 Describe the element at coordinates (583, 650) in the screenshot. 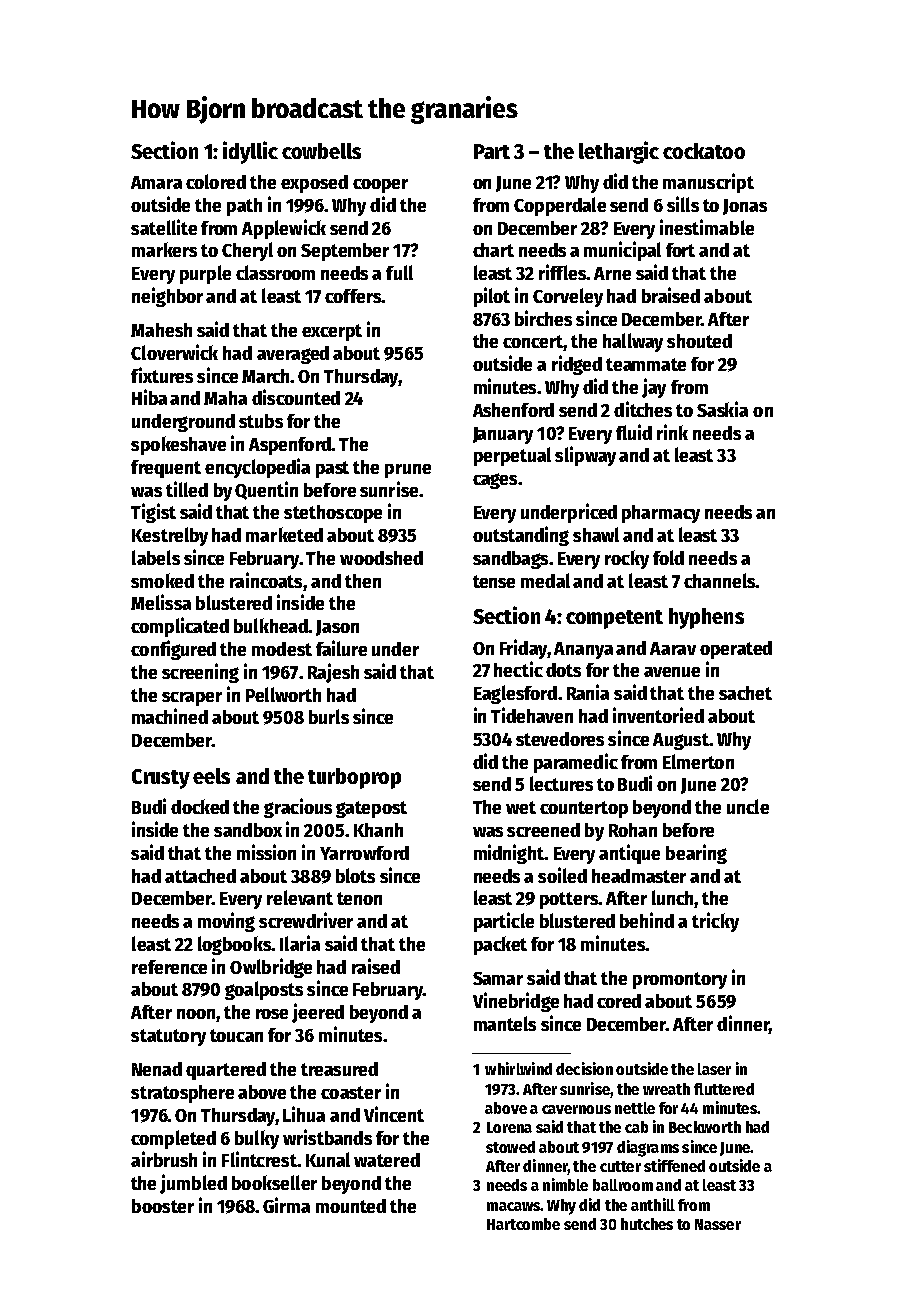

I see `Ananya` at that location.
